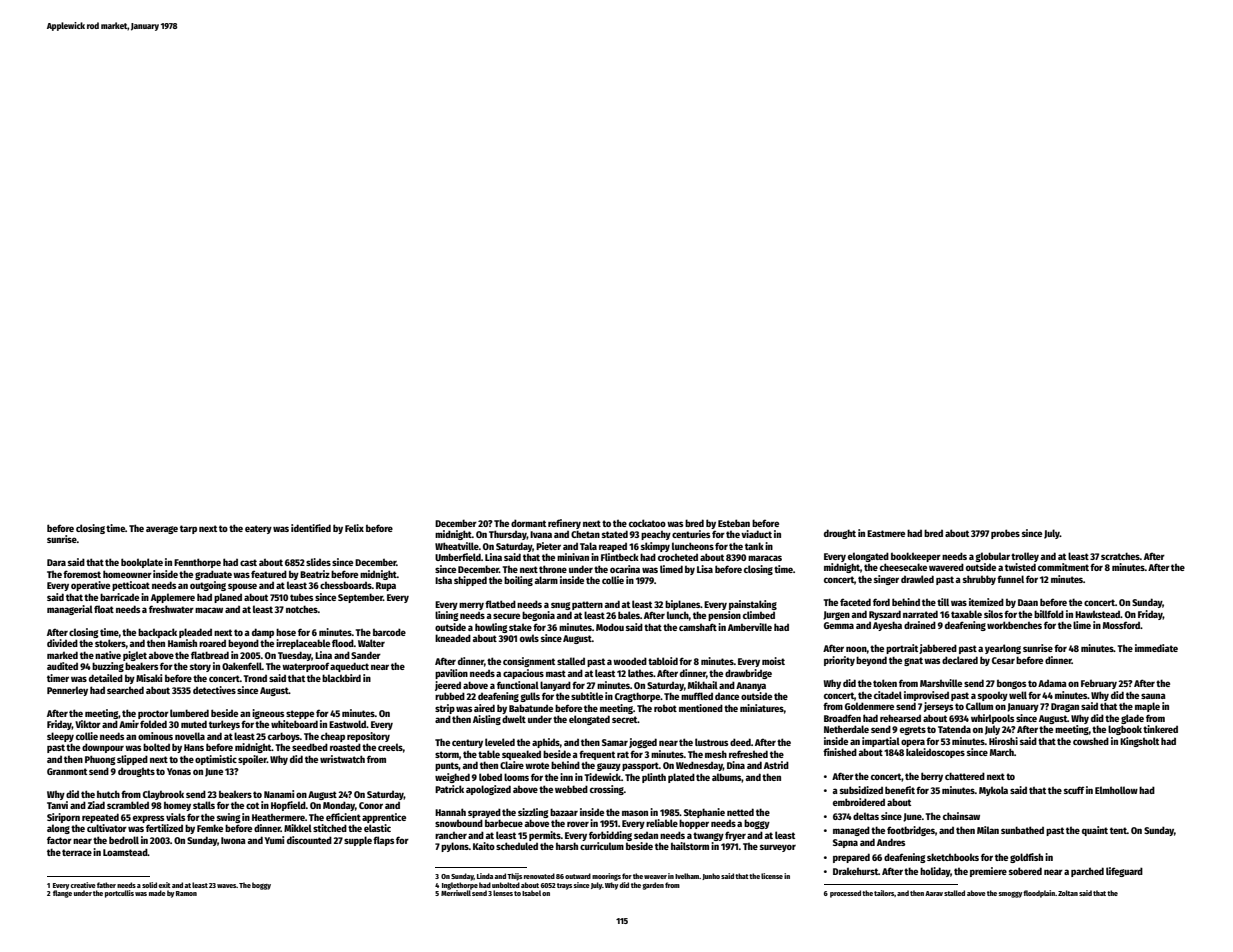 This image has height=952, width=1233. I want to click on Nanami, so click(279, 794).
